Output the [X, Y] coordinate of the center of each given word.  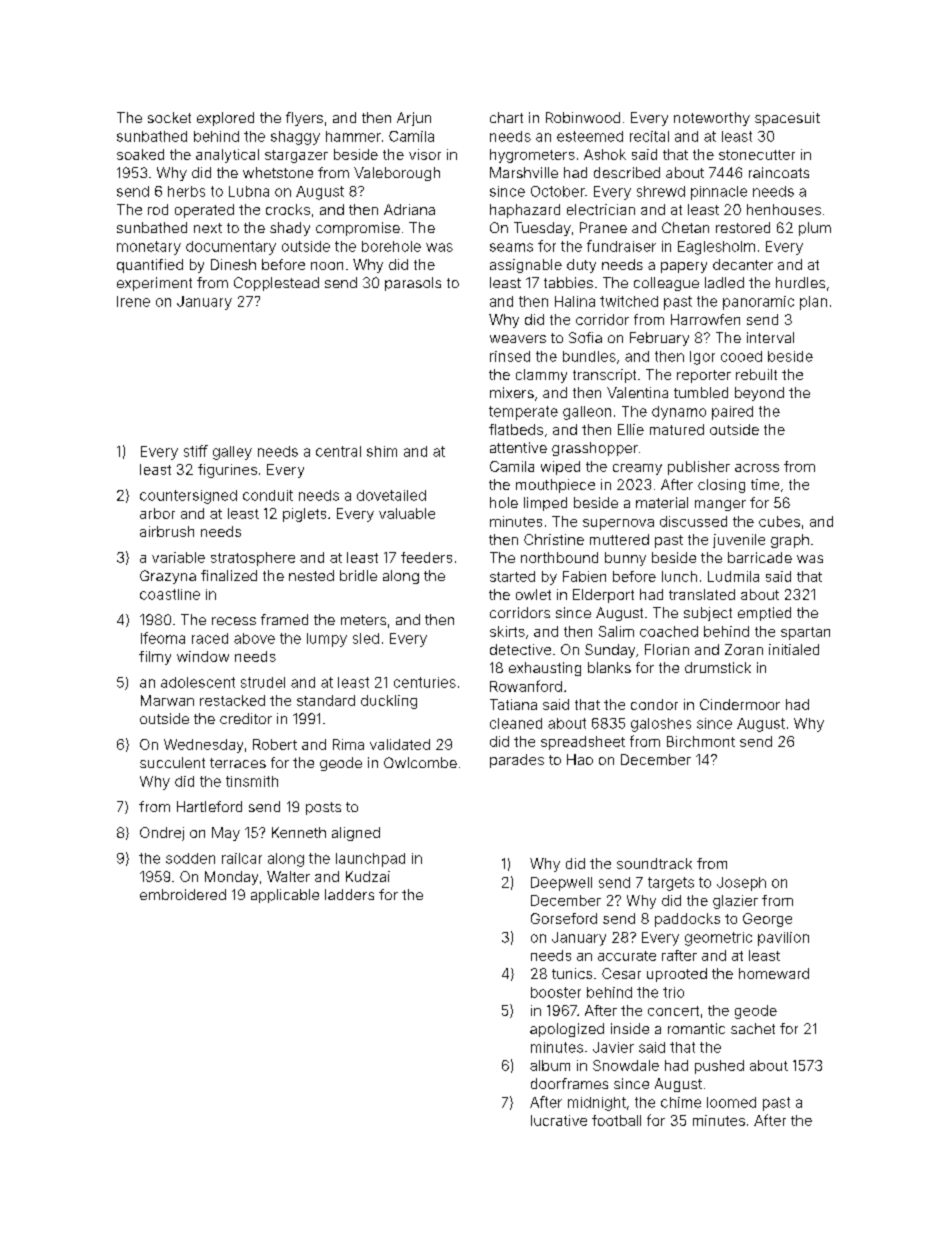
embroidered [183, 894]
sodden [190, 858]
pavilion [783, 939]
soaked [140, 154]
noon [327, 266]
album [550, 1065]
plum [815, 229]
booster [556, 992]
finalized [229, 575]
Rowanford [526, 686]
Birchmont [701, 741]
